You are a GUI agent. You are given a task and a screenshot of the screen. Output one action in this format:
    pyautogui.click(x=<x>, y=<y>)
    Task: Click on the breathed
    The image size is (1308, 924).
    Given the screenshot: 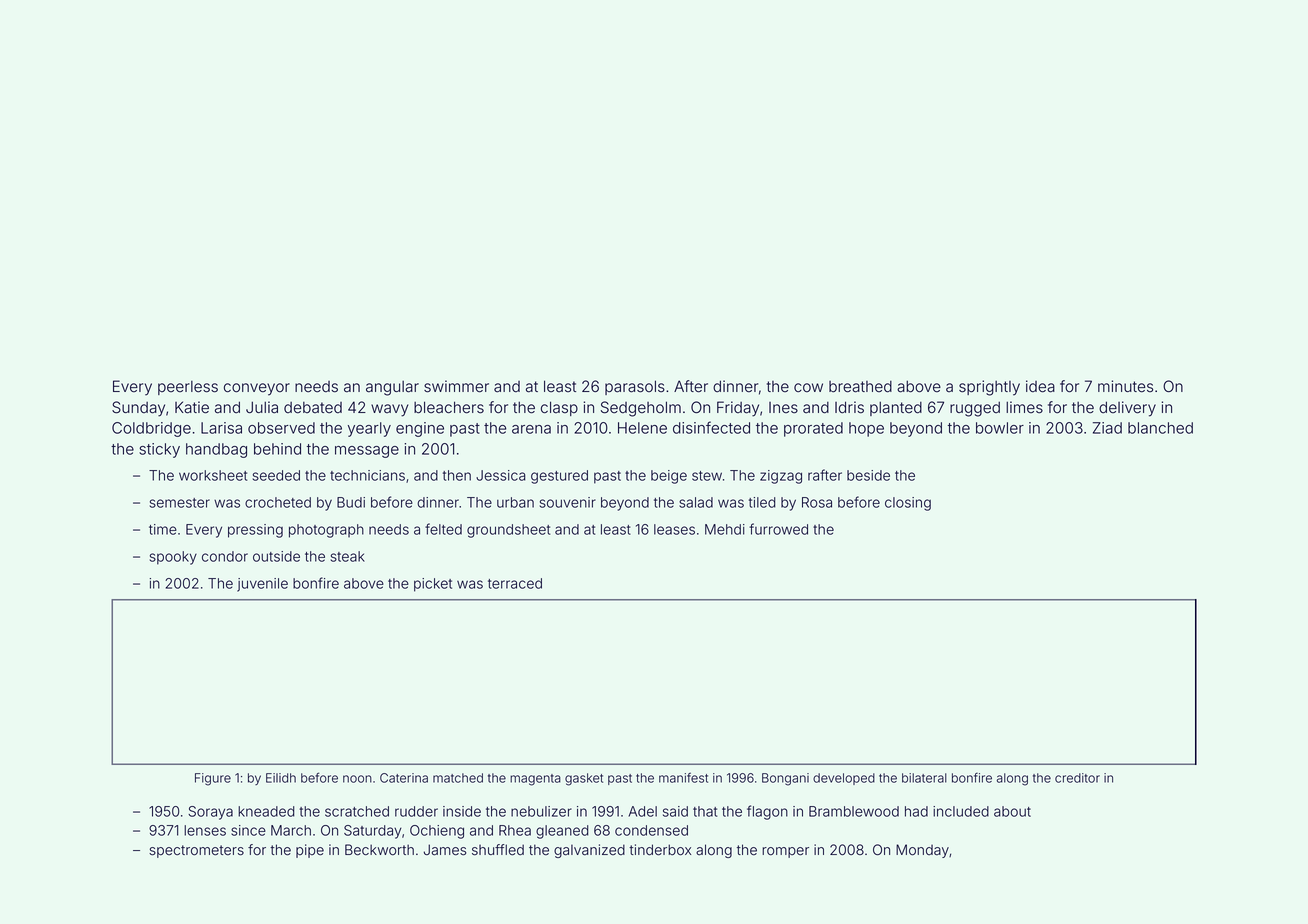 What is the action you would take?
    pyautogui.click(x=860, y=387)
